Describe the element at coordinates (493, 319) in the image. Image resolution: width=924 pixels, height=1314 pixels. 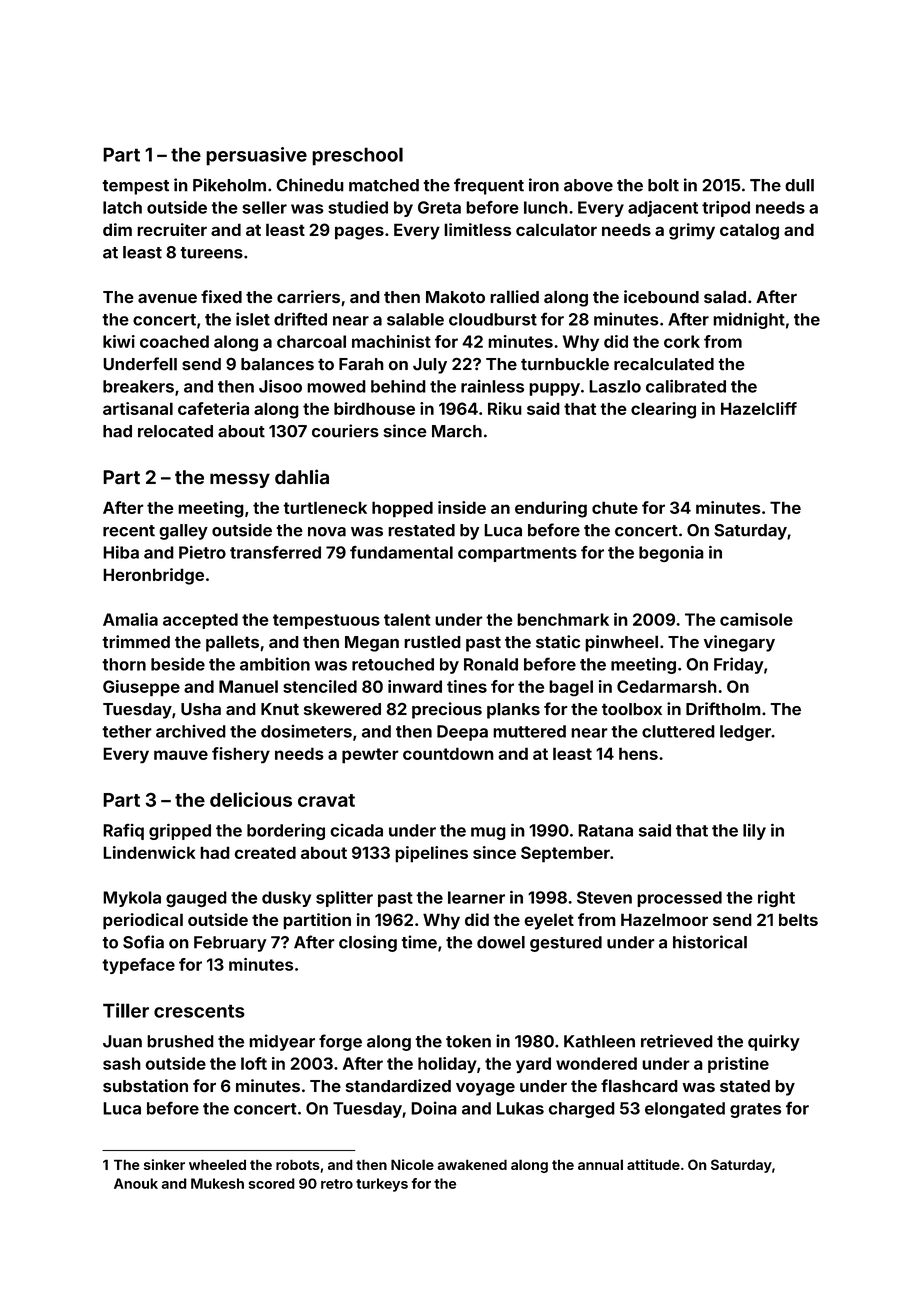
I see `cloudburst` at that location.
